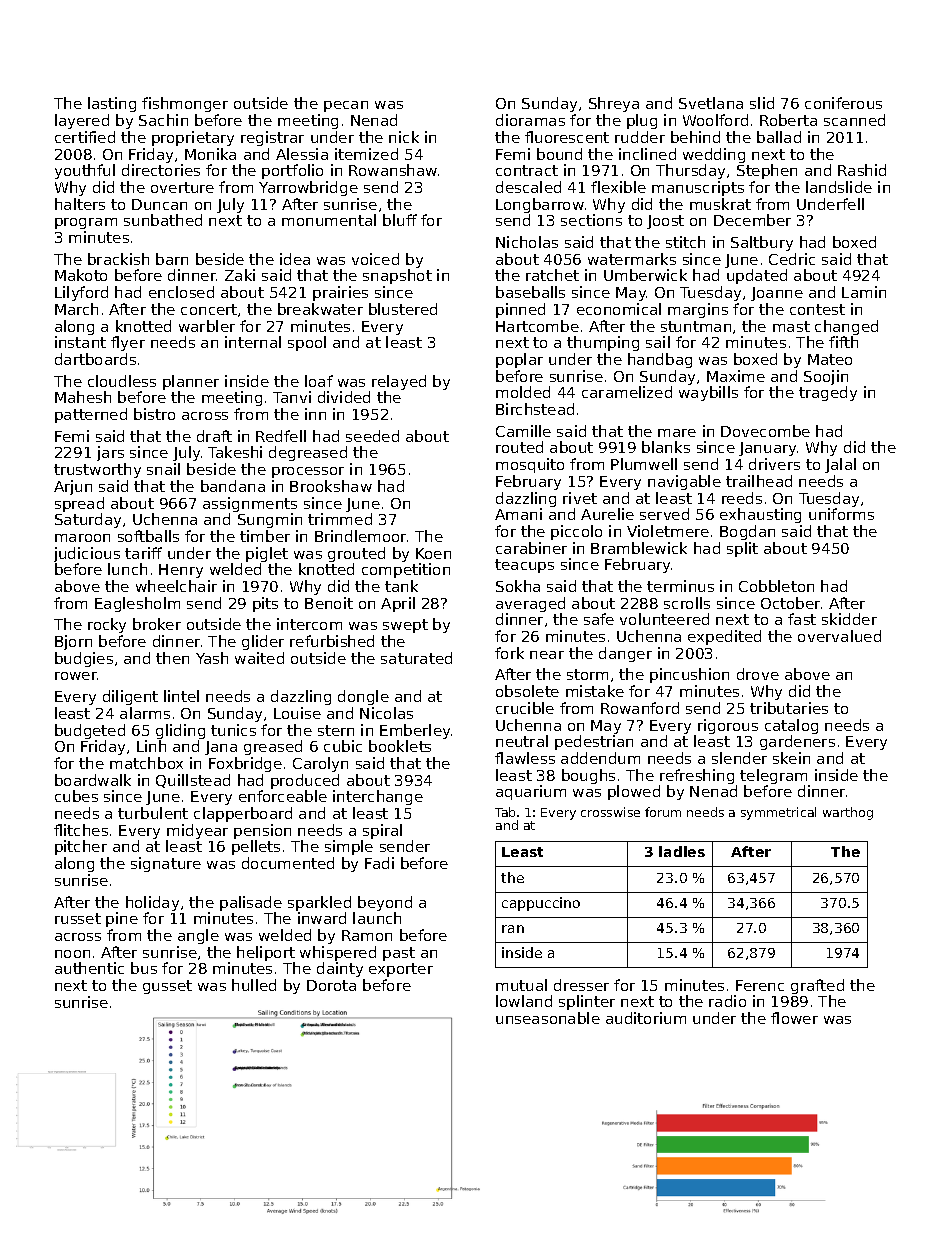 The image size is (952, 1233). Describe the element at coordinates (696, 326) in the document. I see `stuntman` at that location.
